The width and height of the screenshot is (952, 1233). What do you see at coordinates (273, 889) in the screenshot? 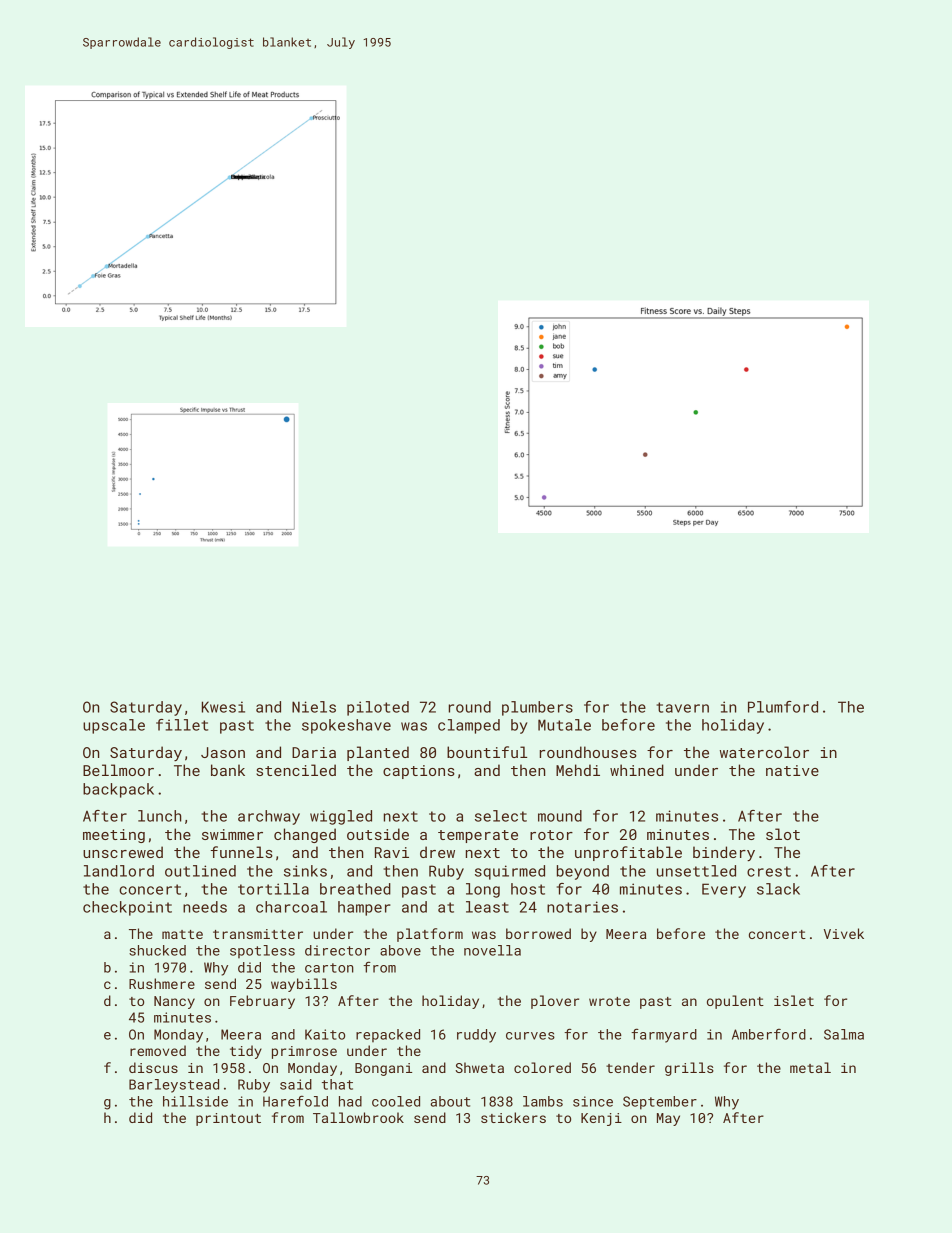
I see `tortilla` at bounding box center [273, 889].
